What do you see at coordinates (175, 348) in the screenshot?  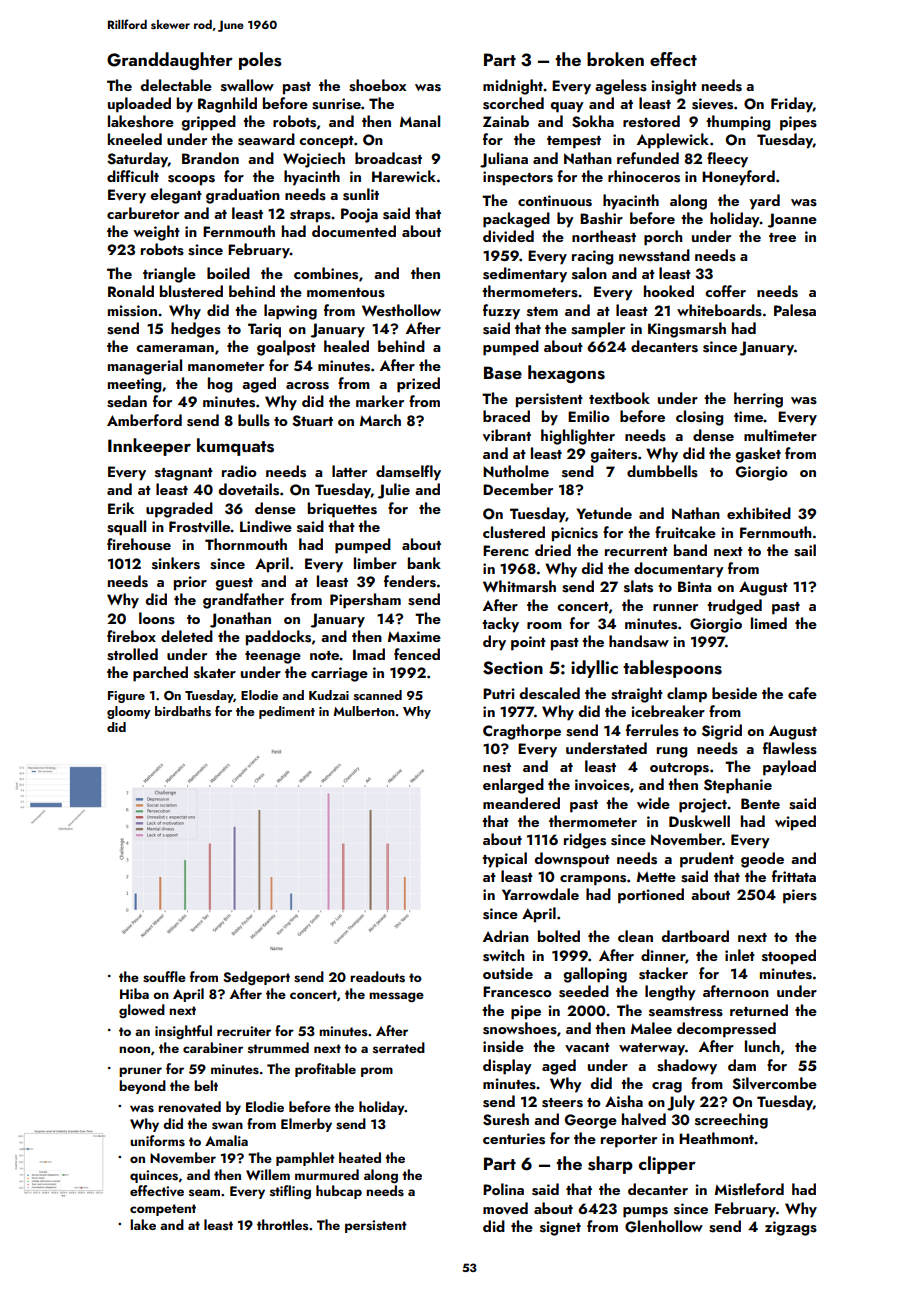 I see `cameraman` at bounding box center [175, 348].
